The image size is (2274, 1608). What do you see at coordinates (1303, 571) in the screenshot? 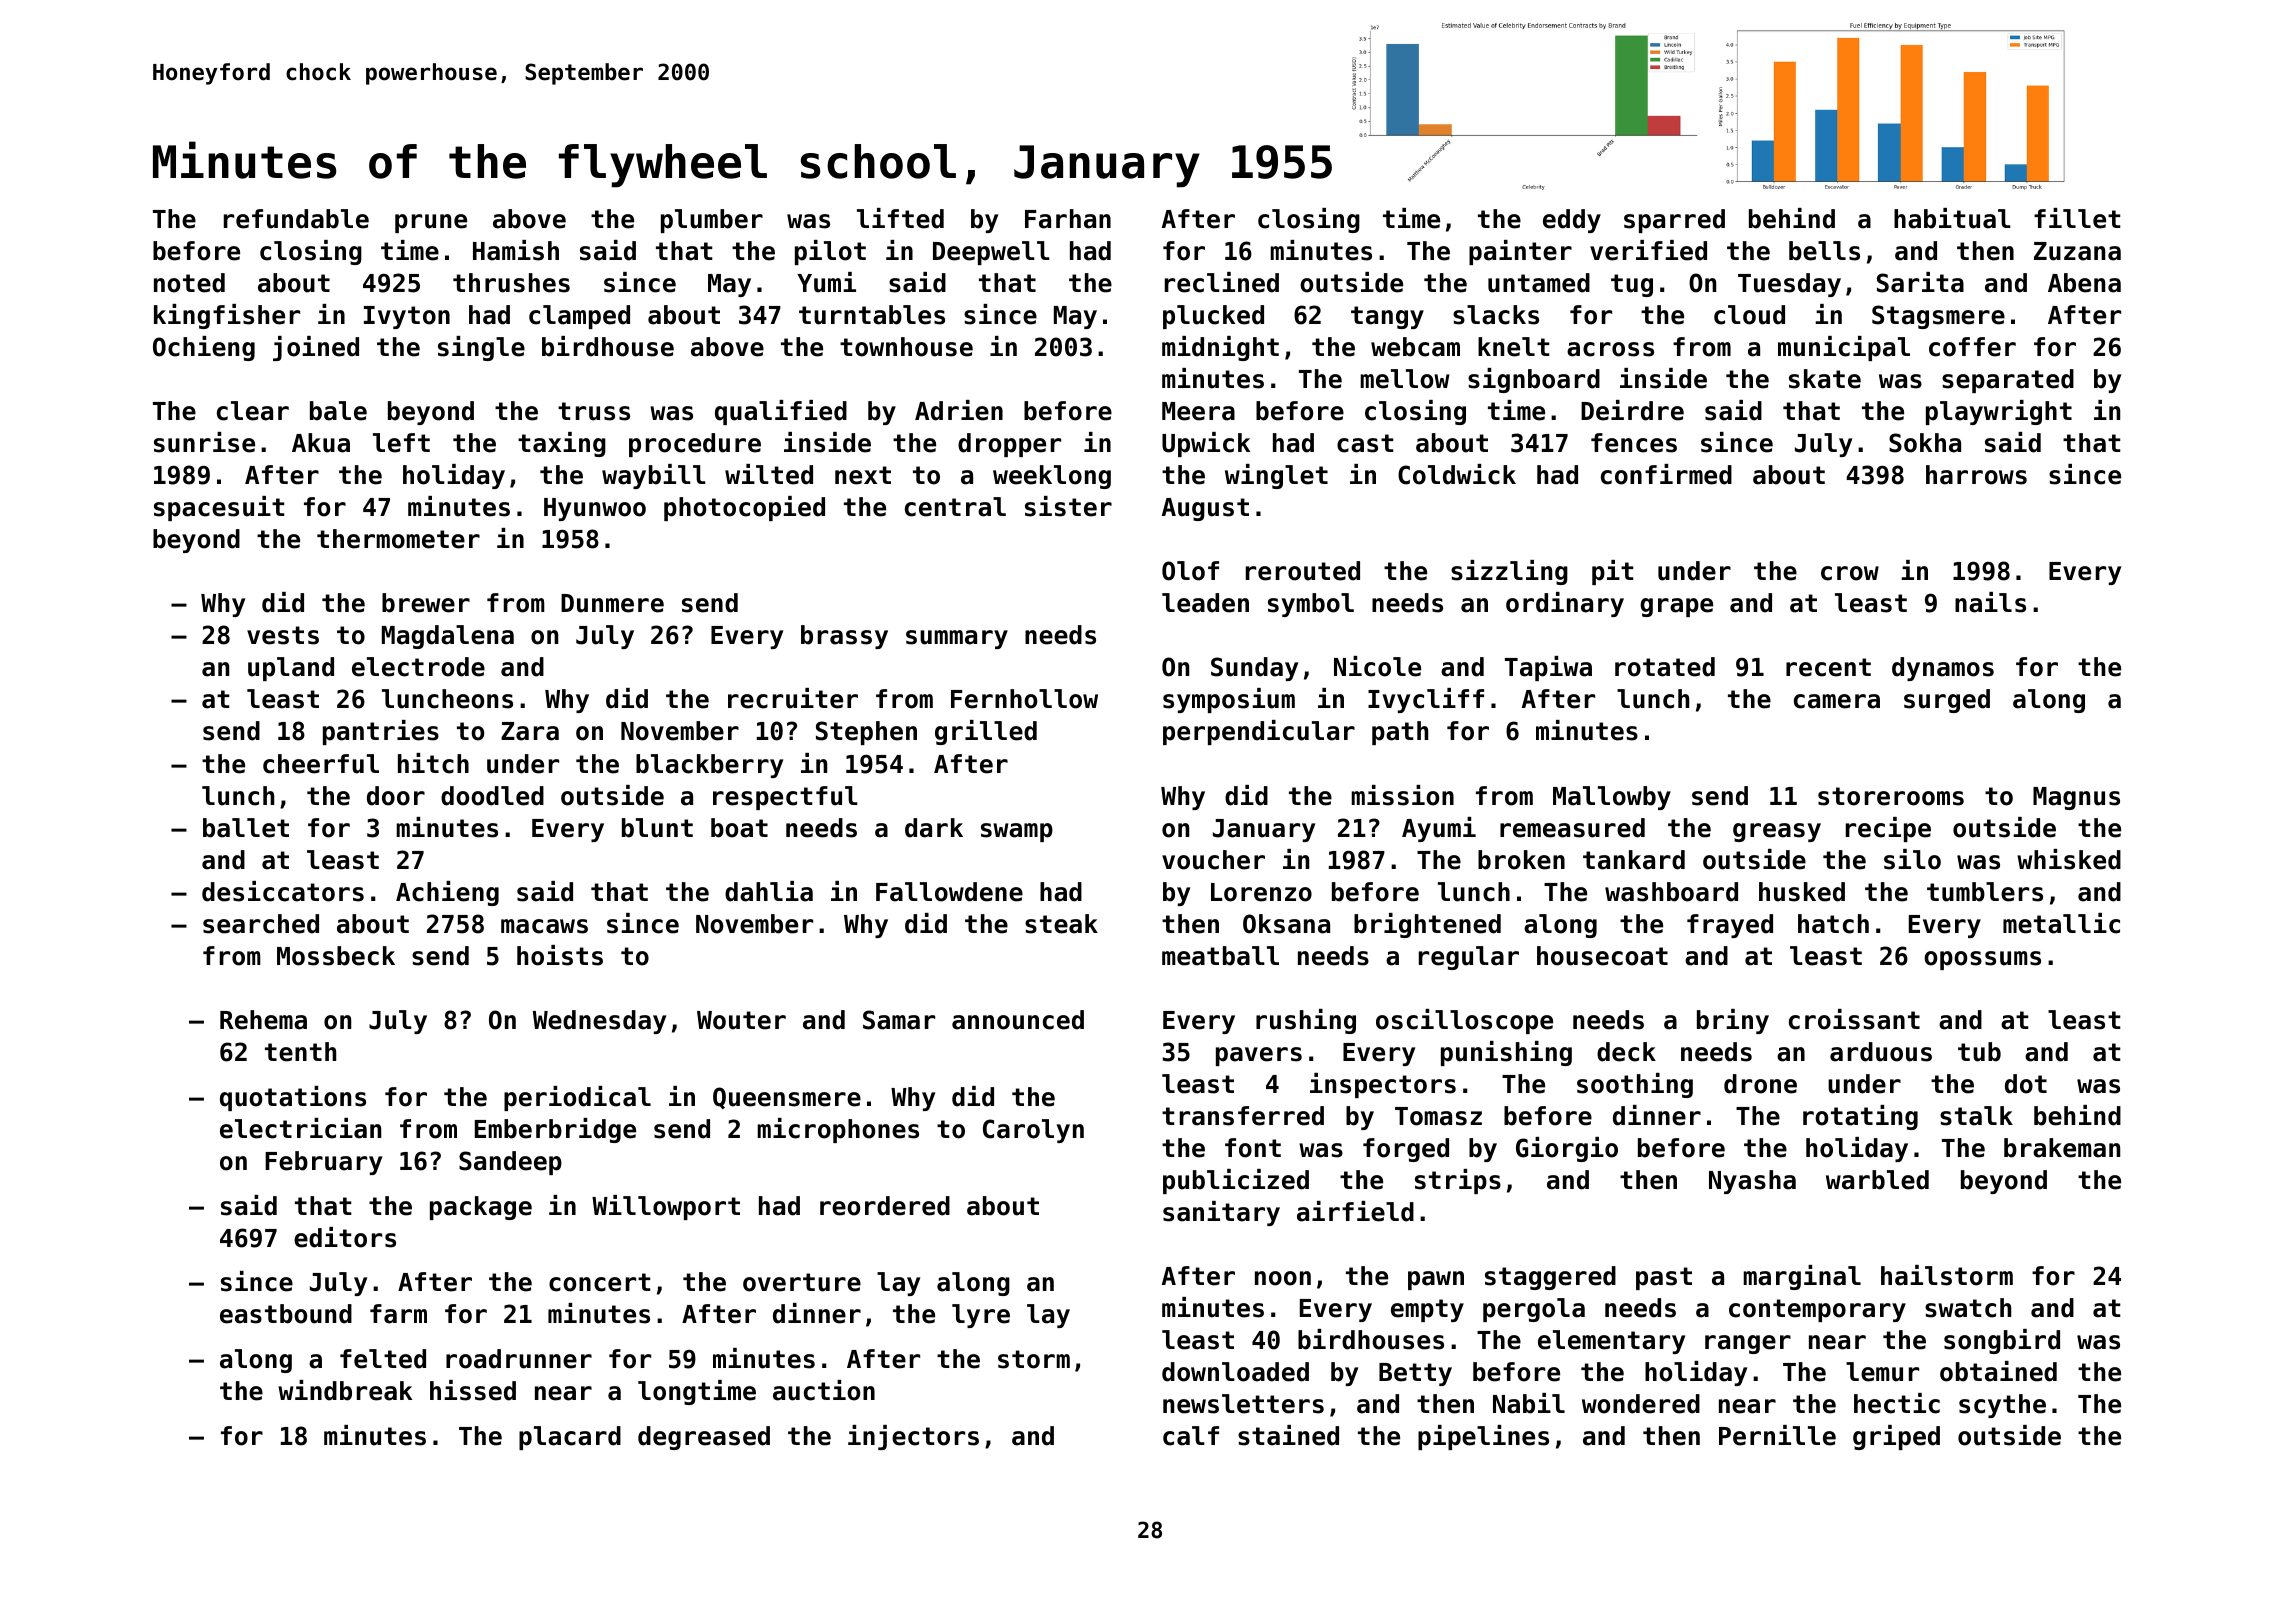
I see `rerouted` at bounding box center [1303, 571].
